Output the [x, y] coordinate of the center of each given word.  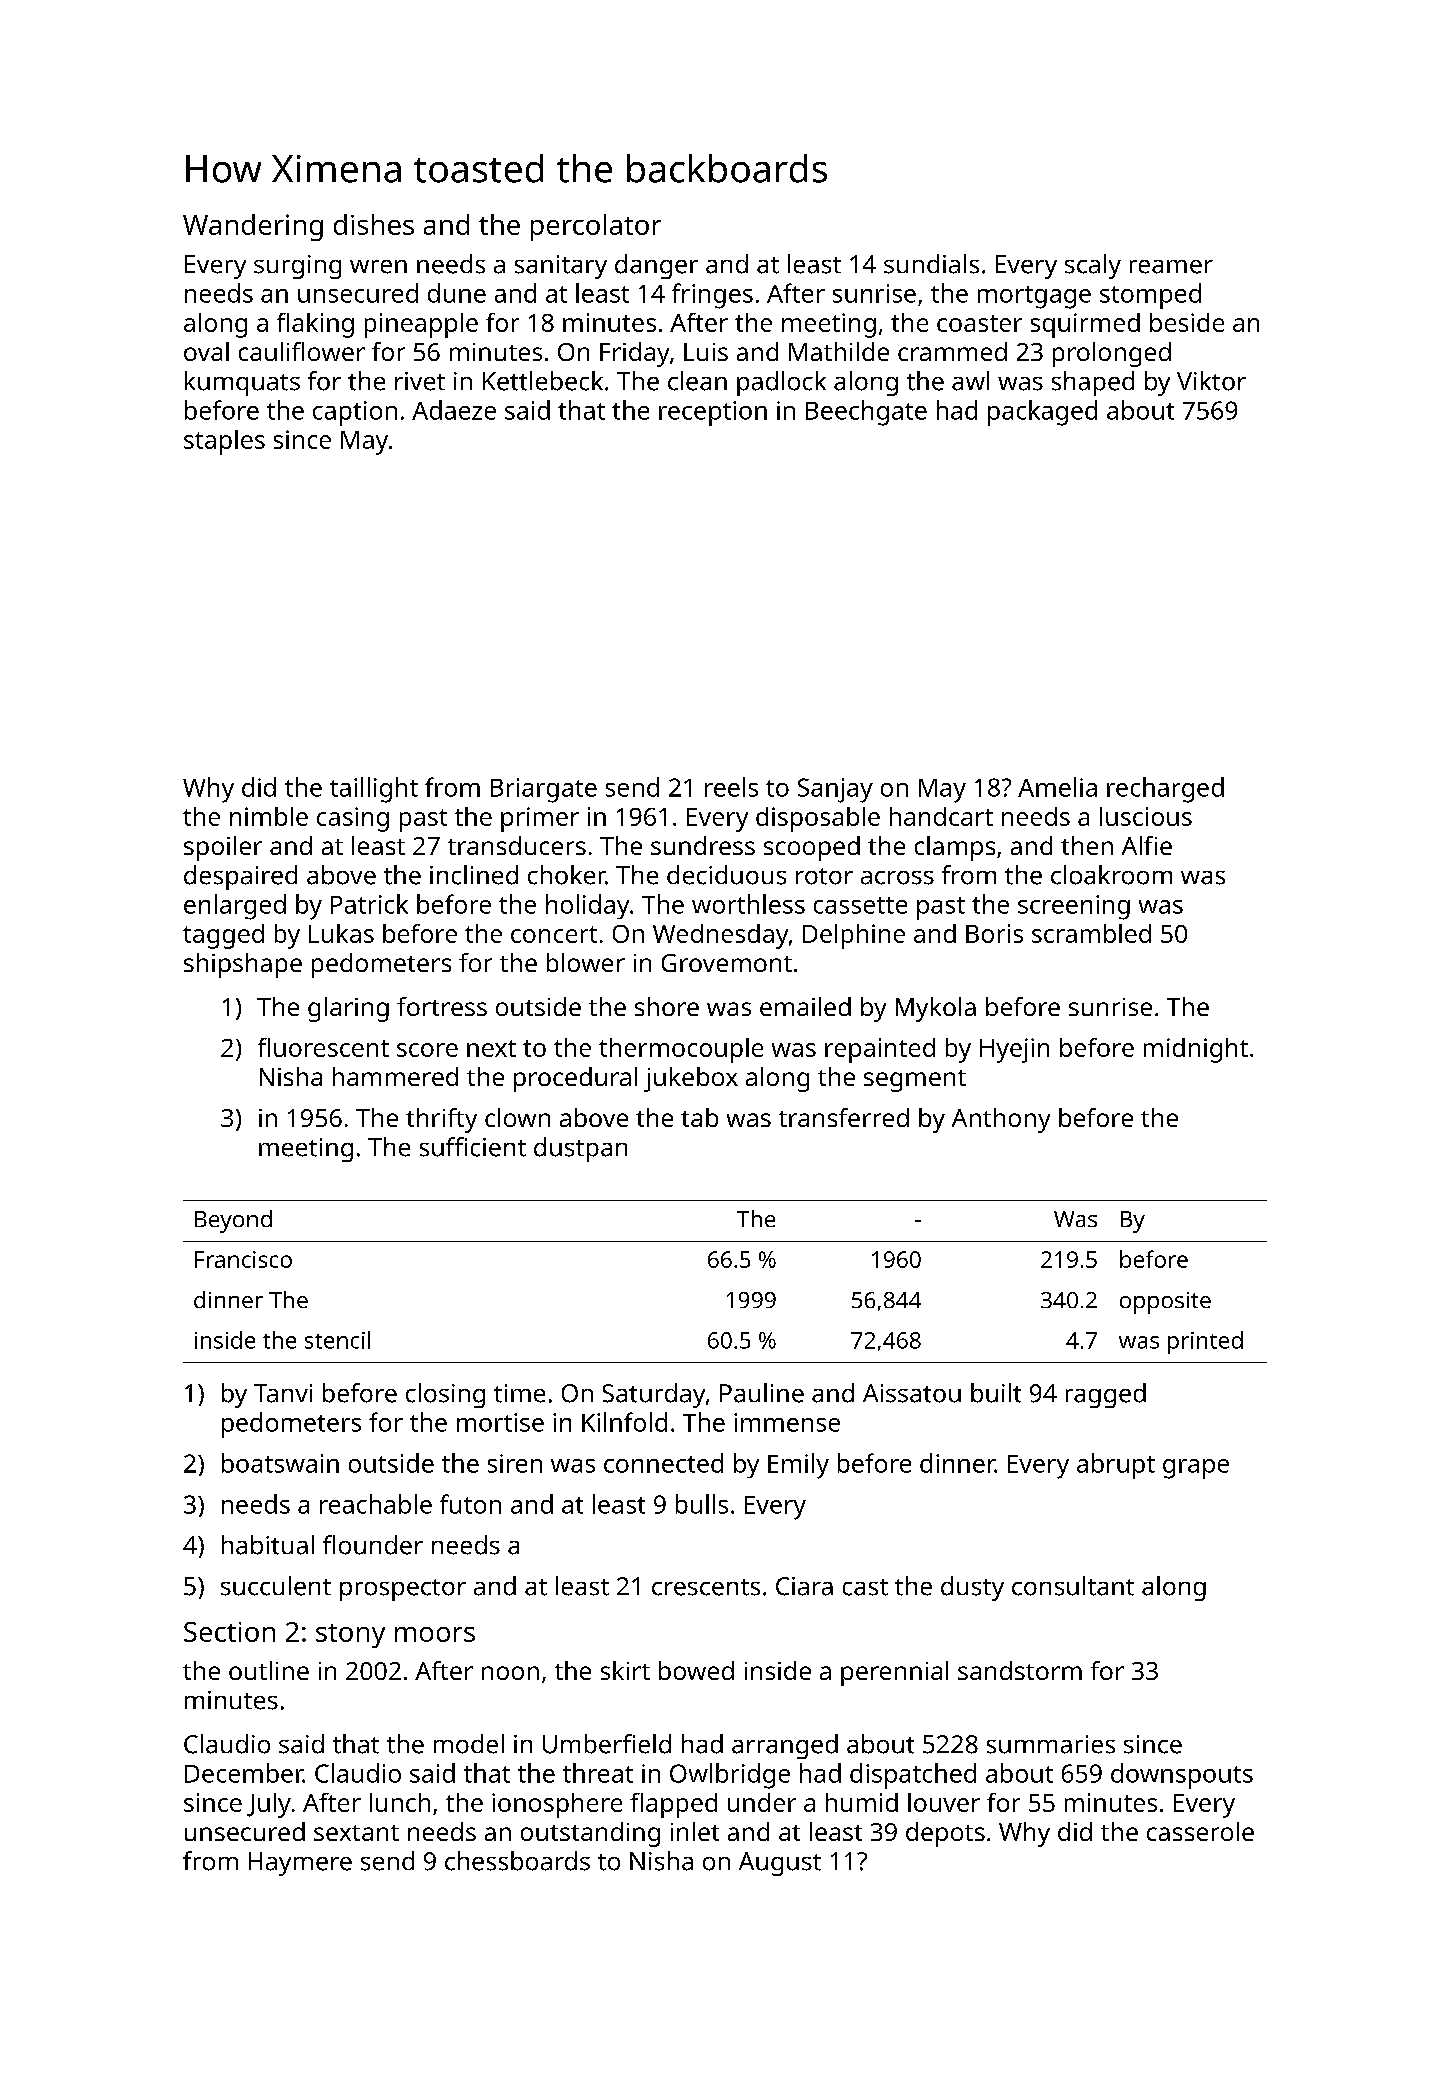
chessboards [517, 1861]
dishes [374, 224]
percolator [596, 227]
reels [731, 787]
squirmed [1085, 325]
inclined [474, 875]
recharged [1165, 790]
